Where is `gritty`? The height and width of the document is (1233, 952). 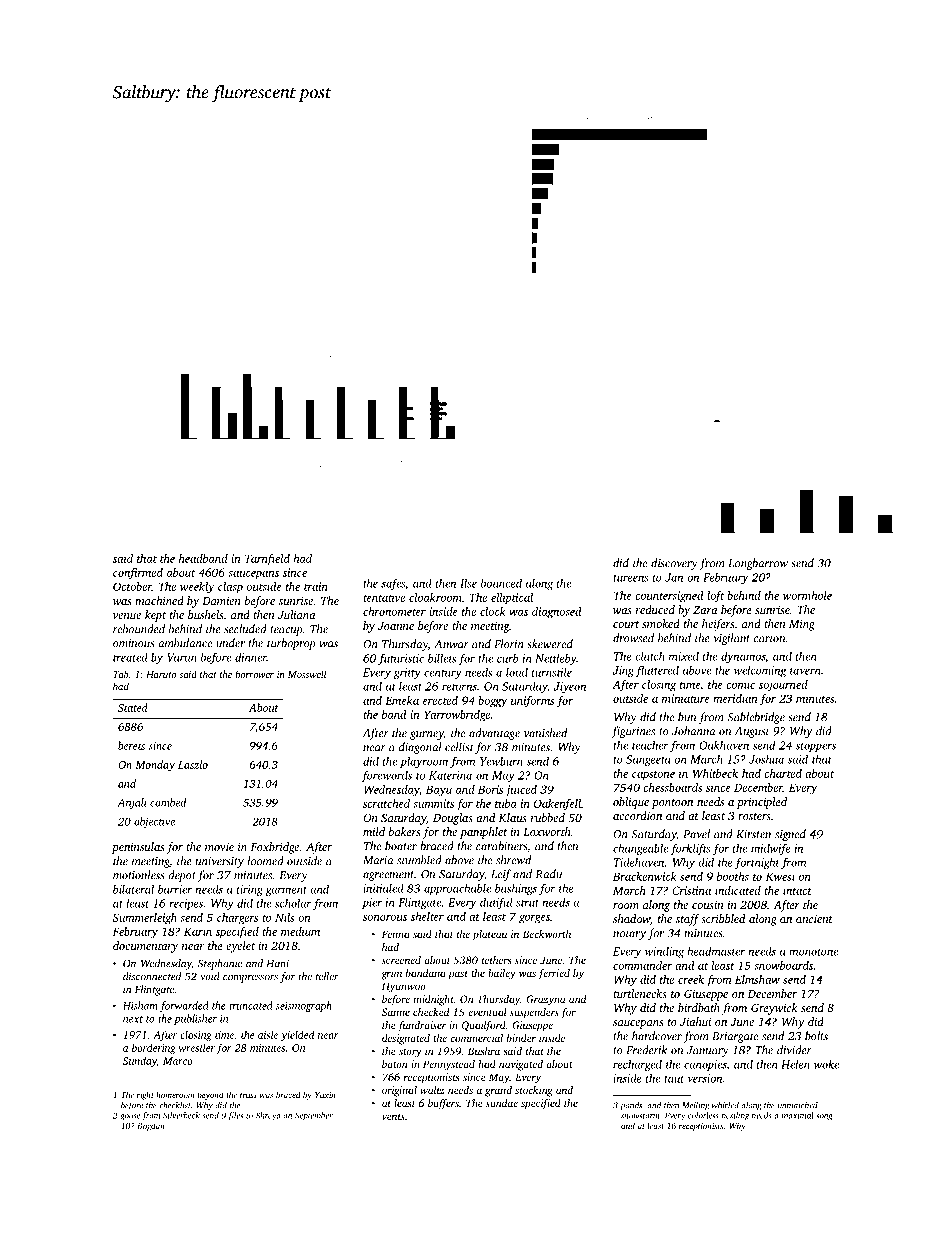
gritty is located at coordinates (407, 673).
